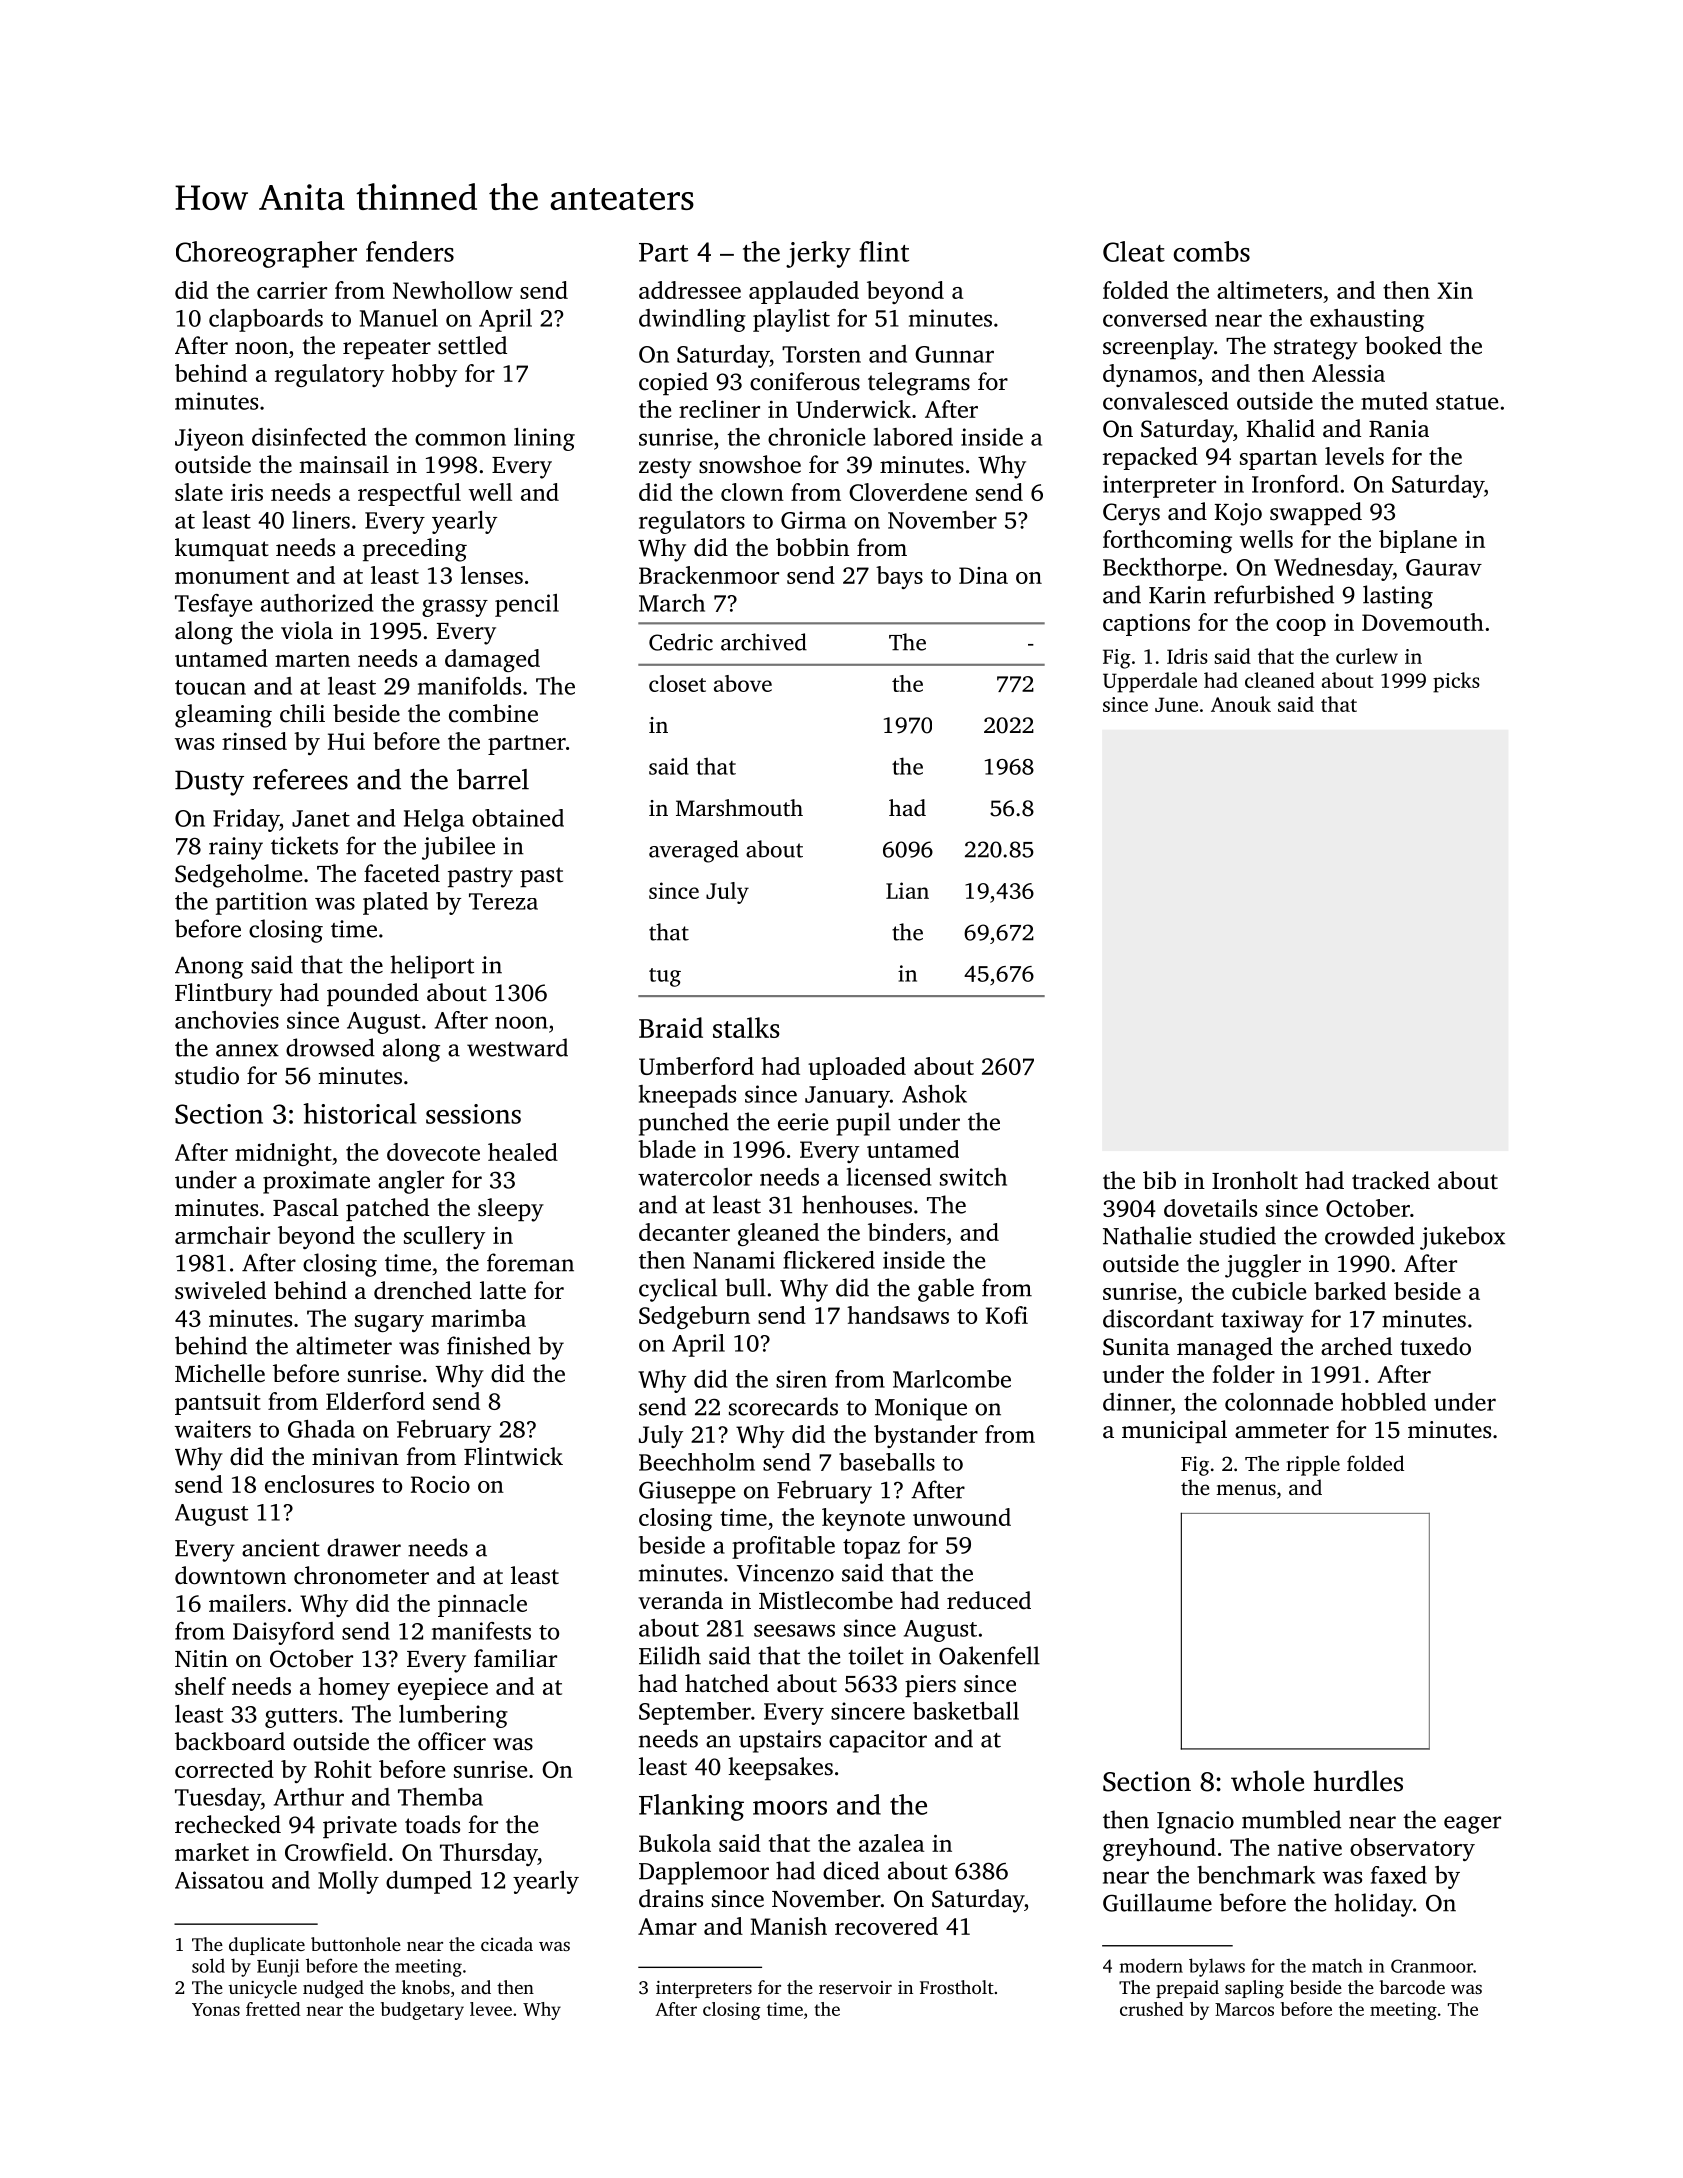  Describe the element at coordinates (213, 605) in the screenshot. I see `Tesfaye` at that location.
